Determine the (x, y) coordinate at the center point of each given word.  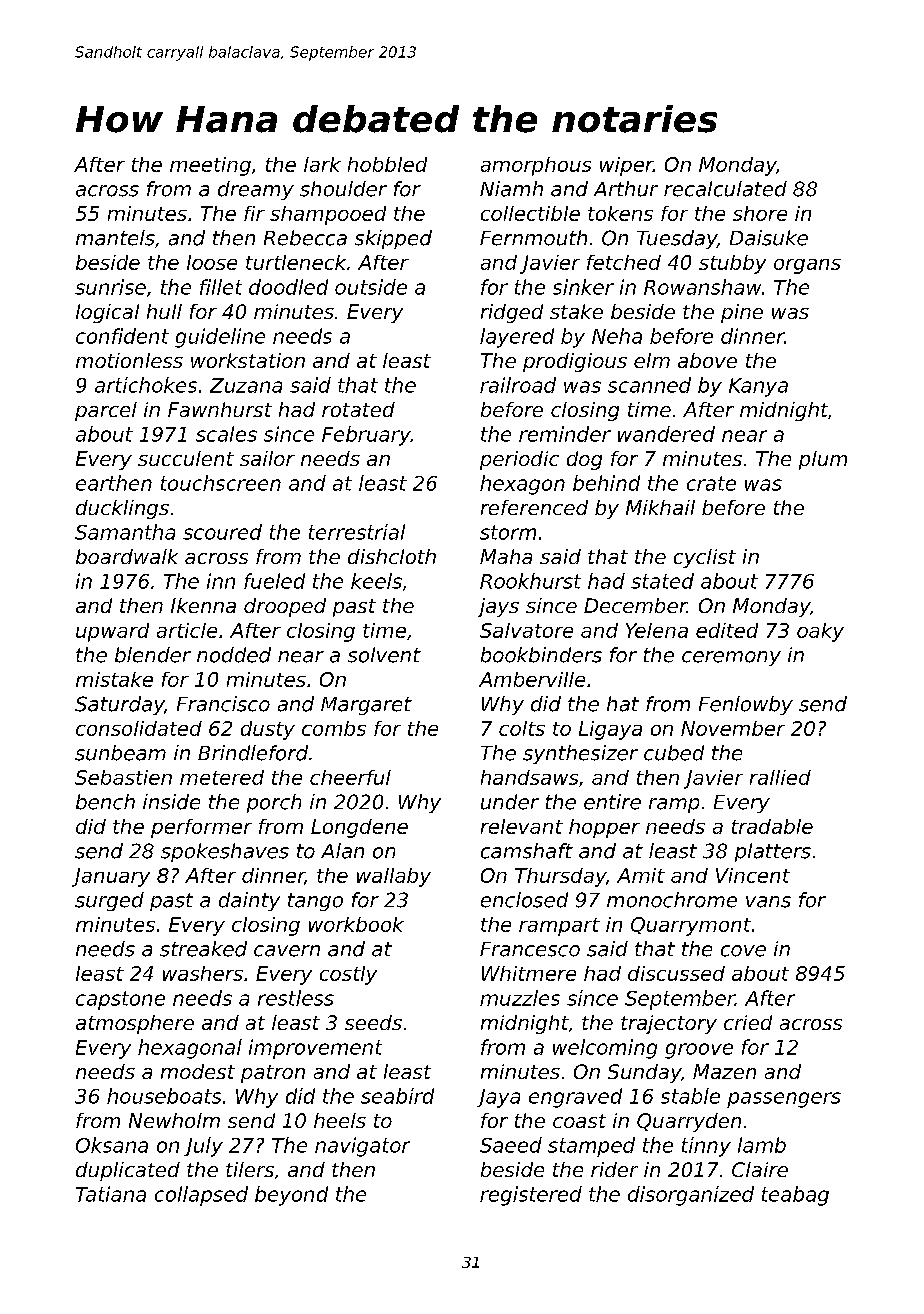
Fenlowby (746, 705)
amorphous (536, 166)
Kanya (758, 387)
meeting (210, 166)
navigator (362, 1147)
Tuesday (677, 239)
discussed (676, 973)
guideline (220, 338)
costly (348, 975)
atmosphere (135, 1024)
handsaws (529, 777)
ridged (512, 313)
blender (153, 655)
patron (273, 1074)
